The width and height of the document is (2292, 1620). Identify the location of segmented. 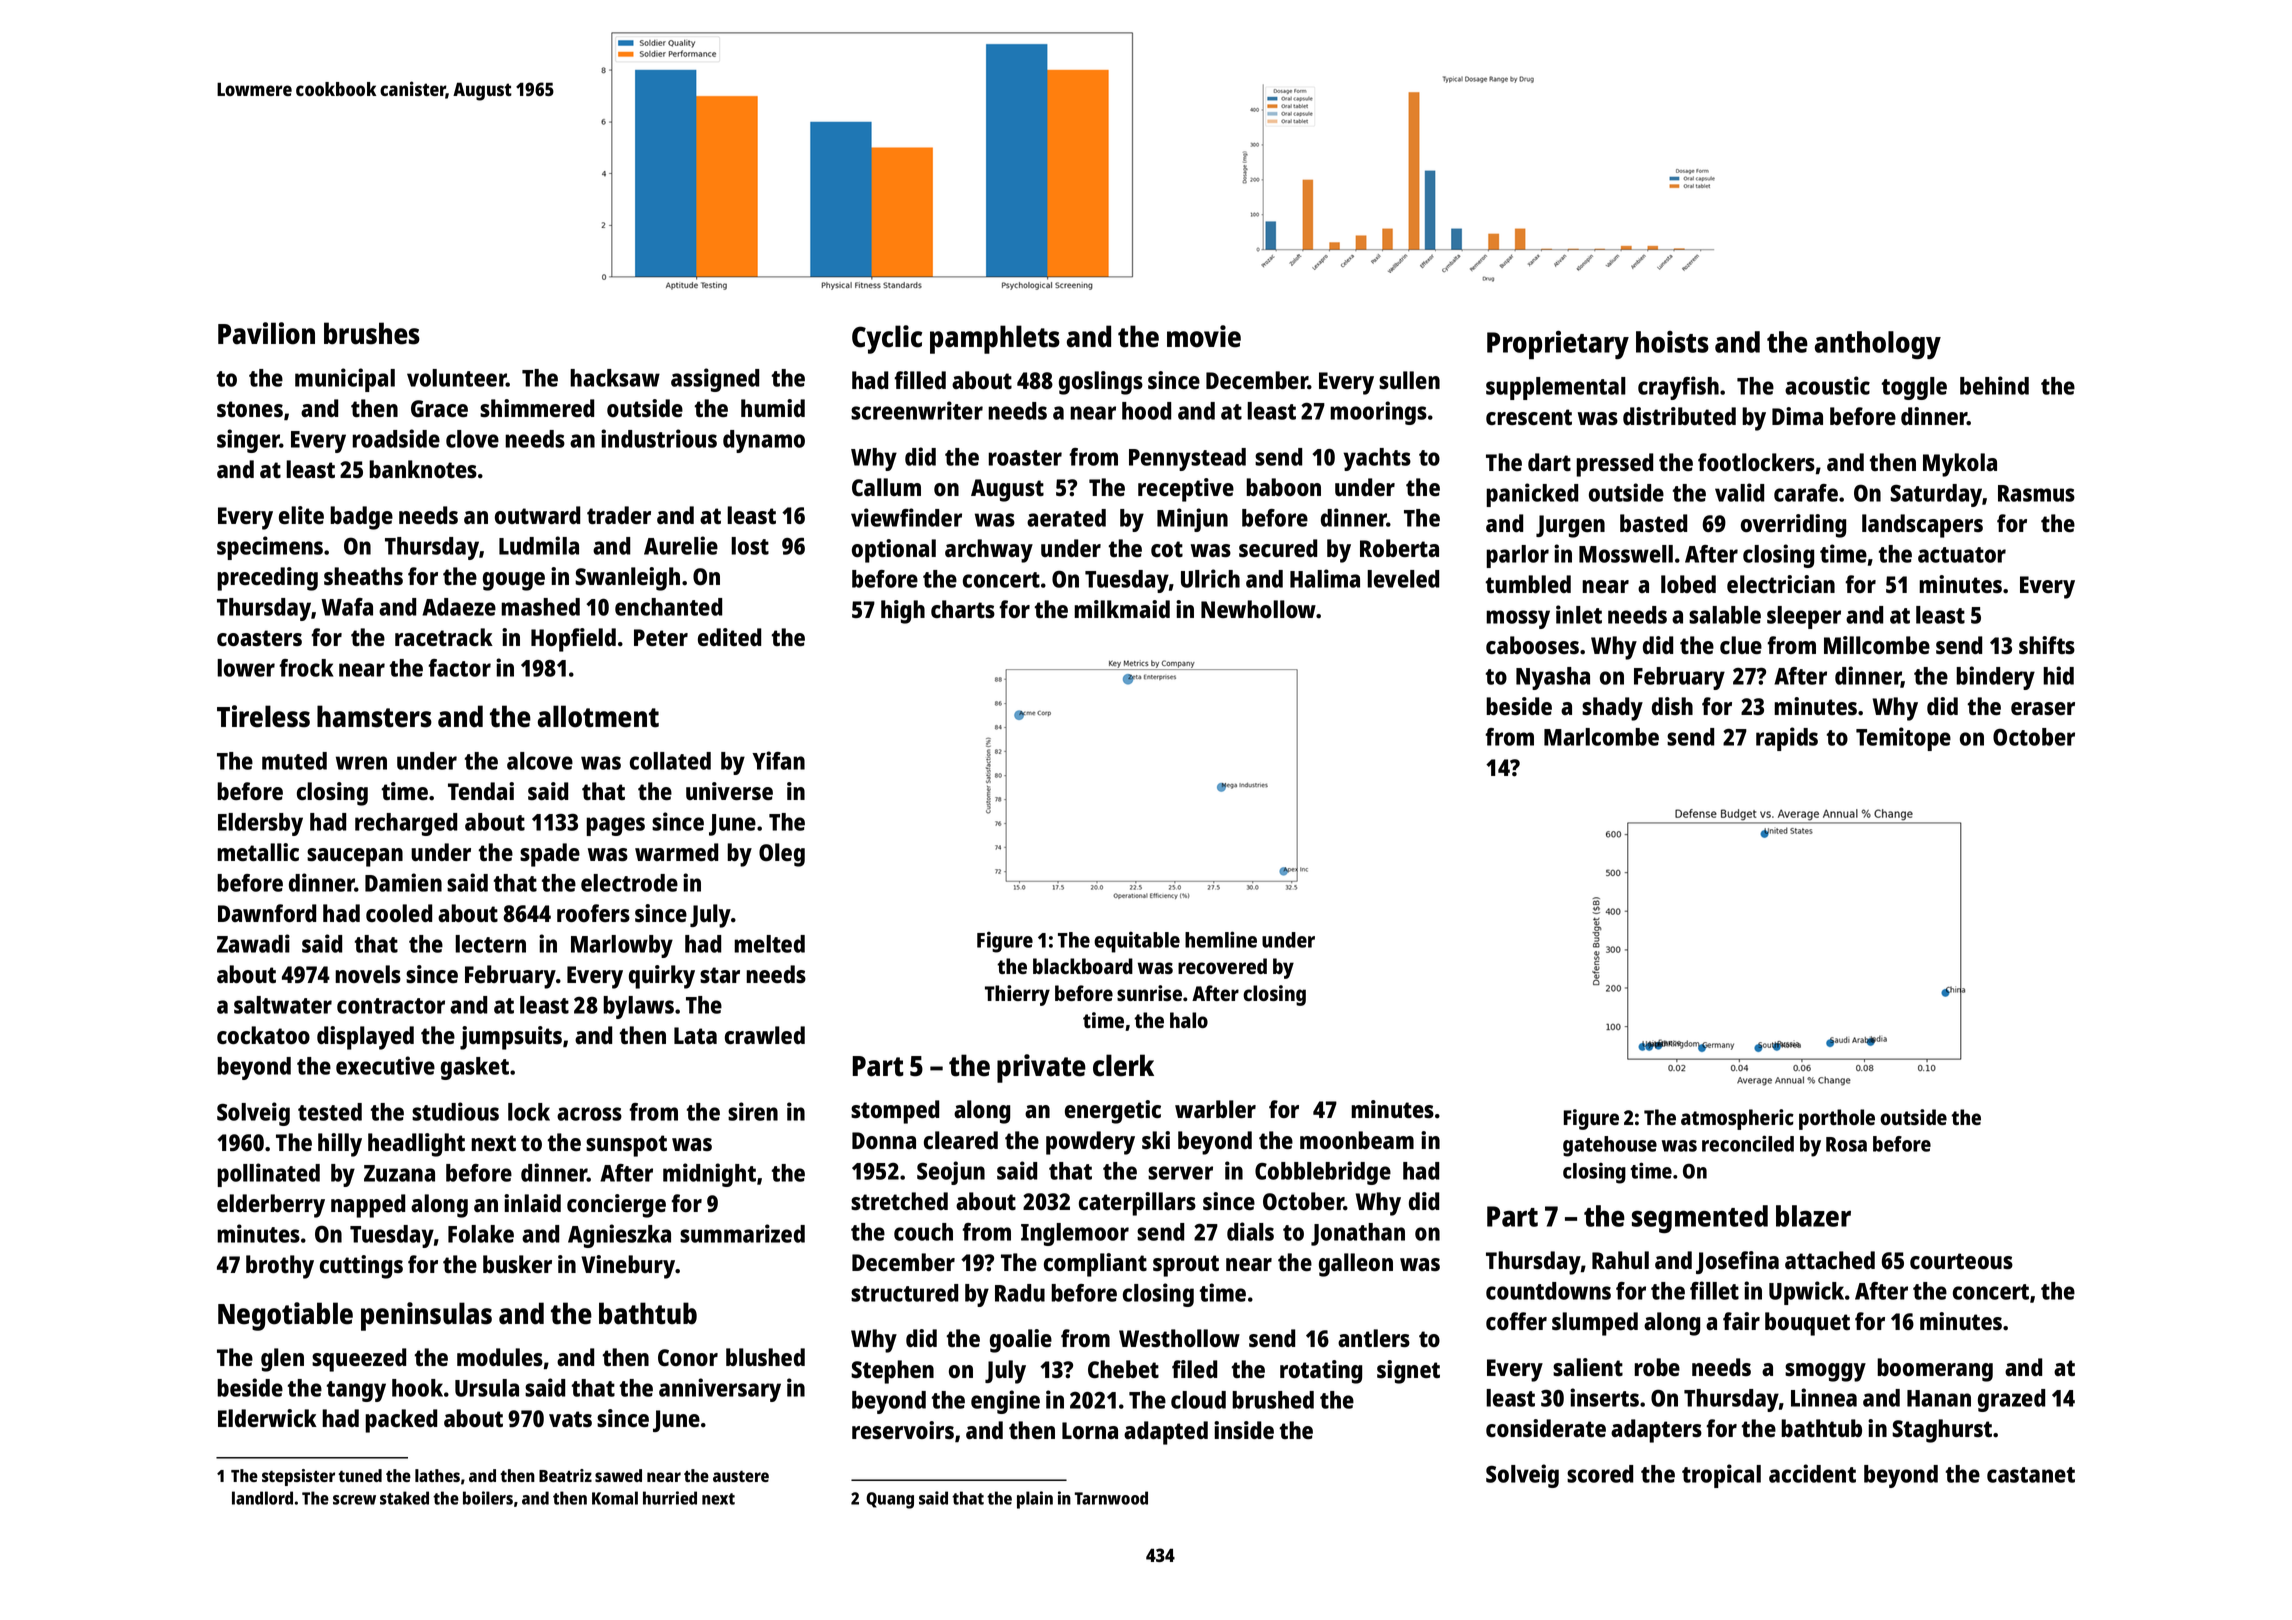
(1700, 1219).
